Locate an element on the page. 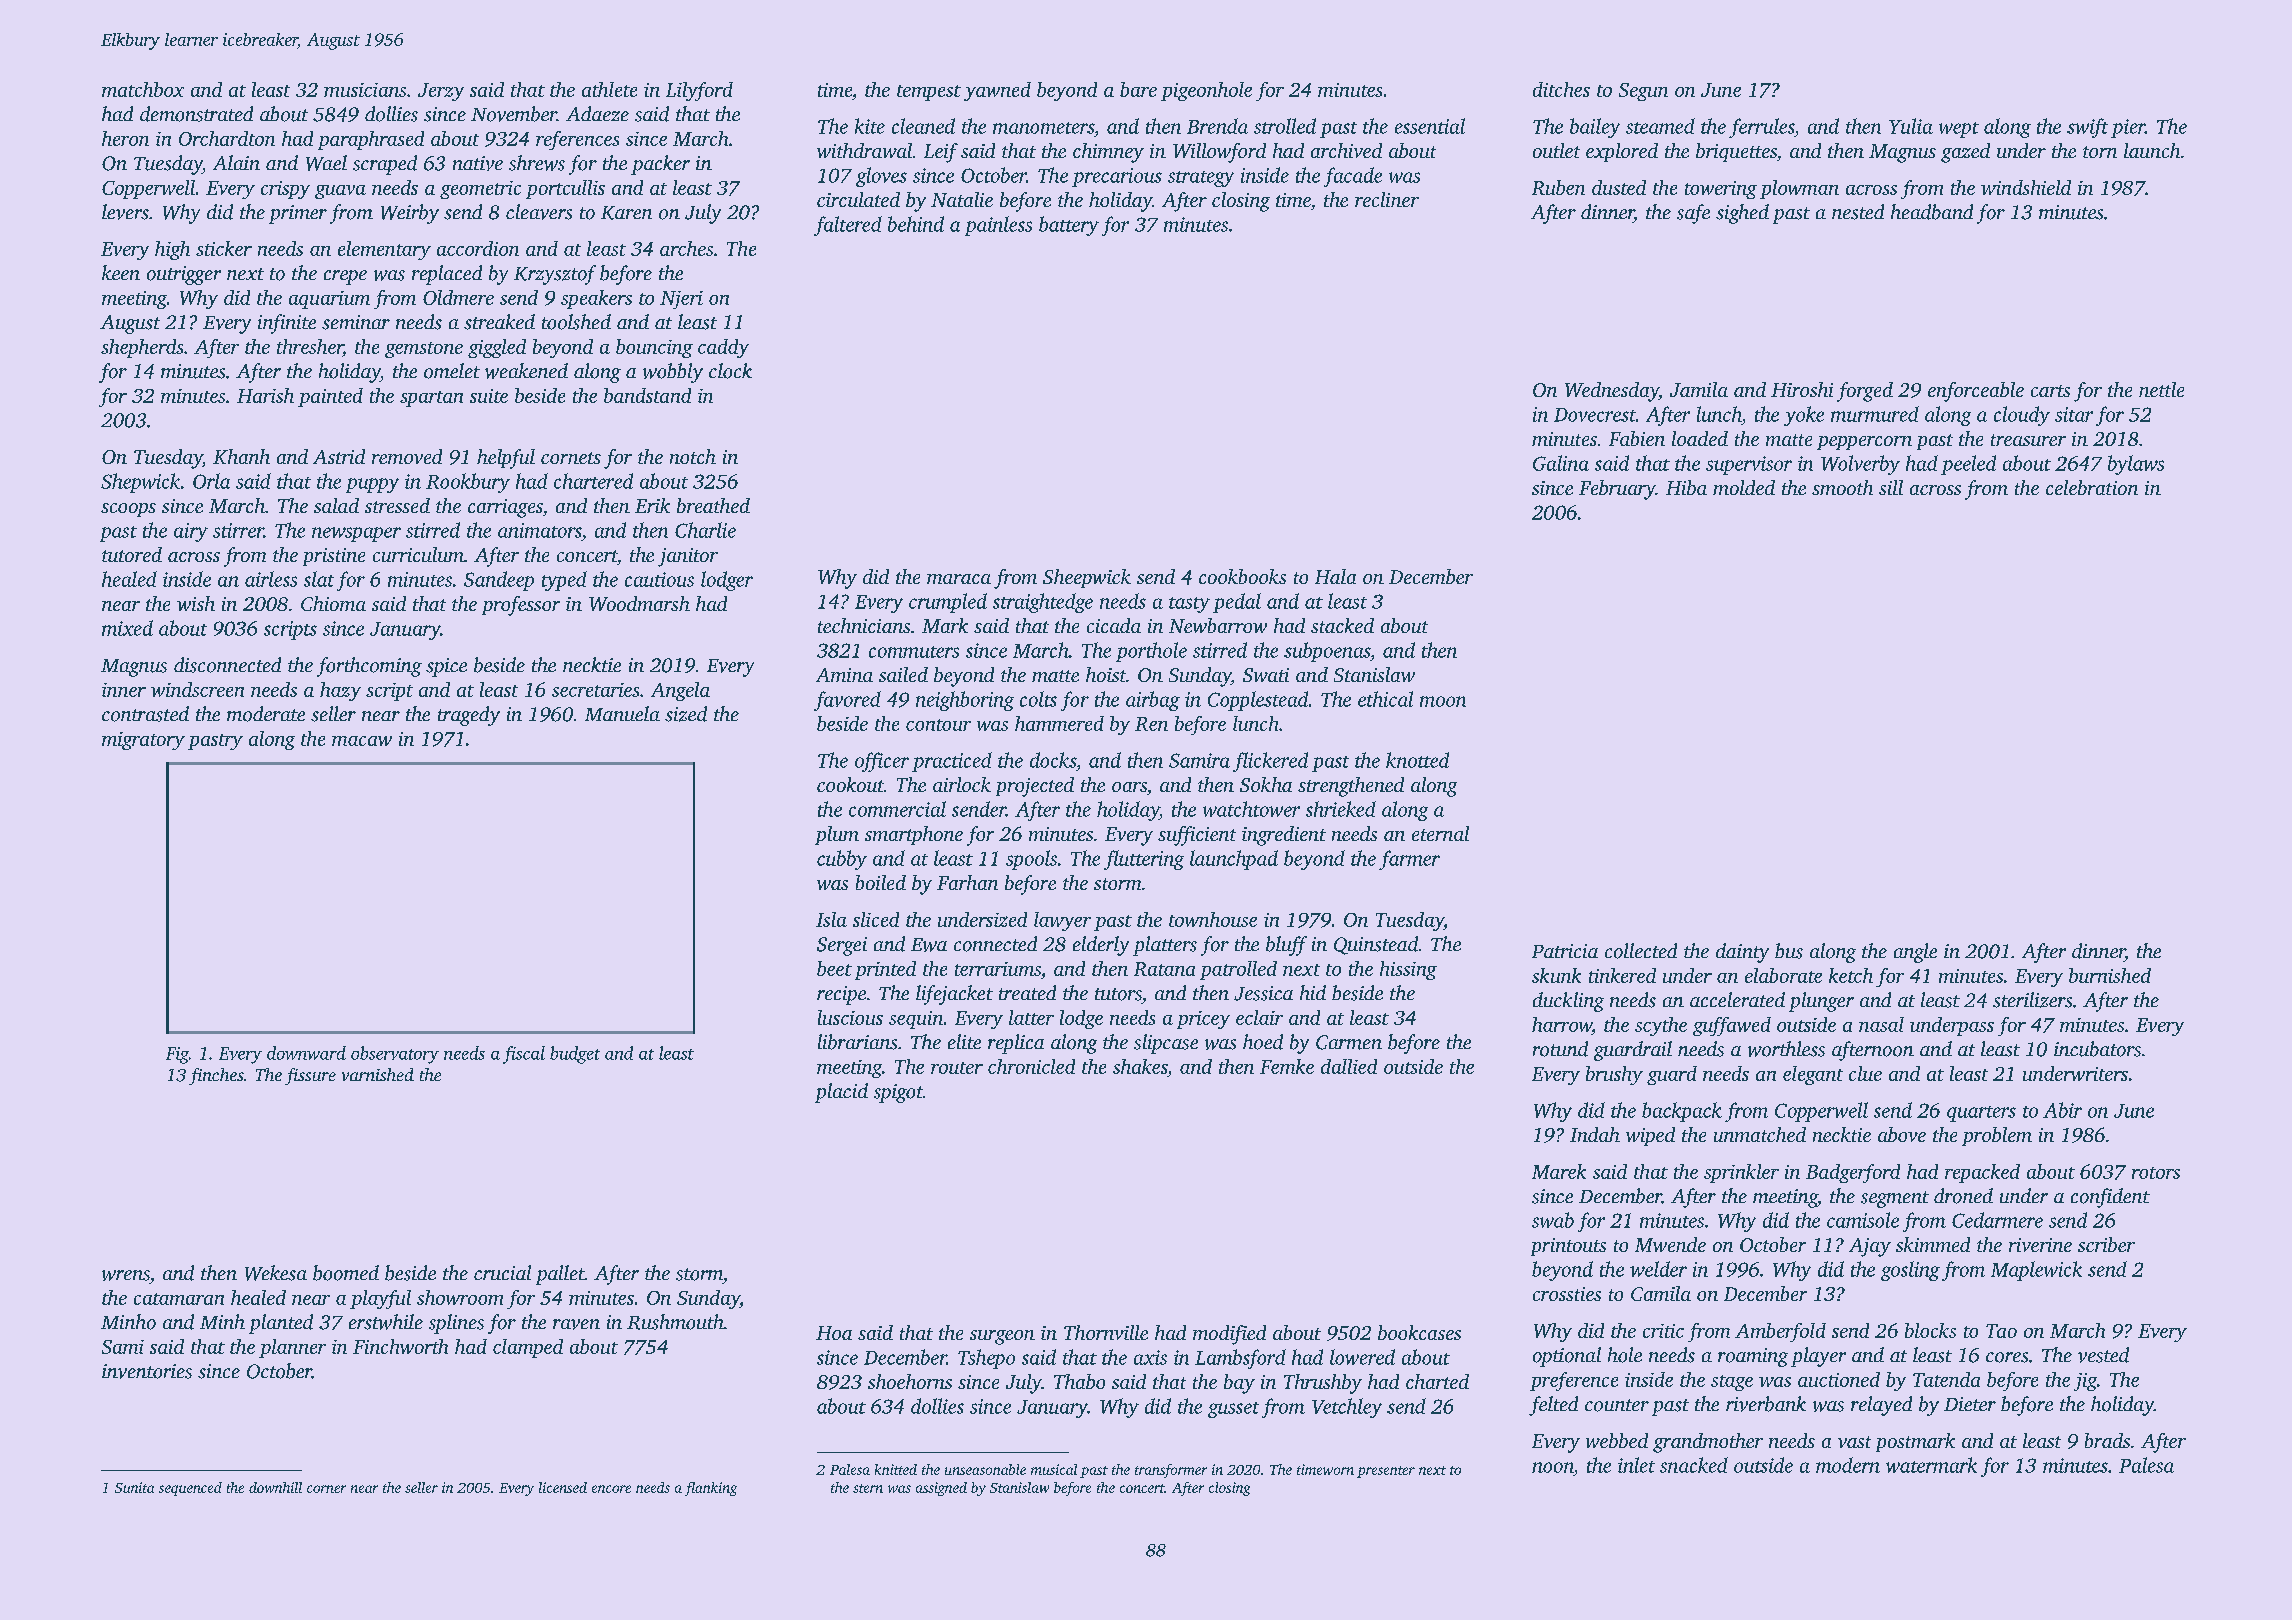  February is located at coordinates (1617, 490).
